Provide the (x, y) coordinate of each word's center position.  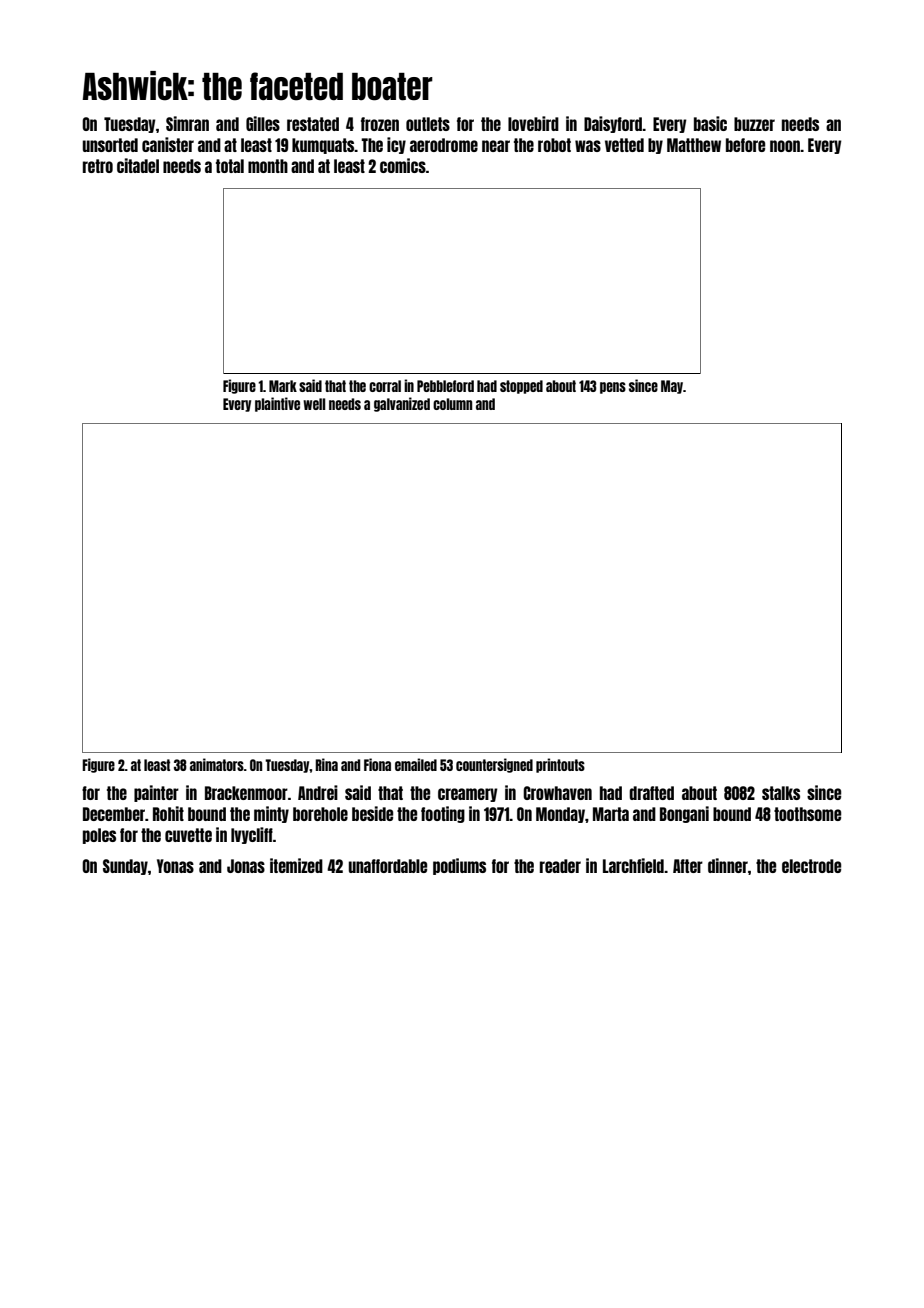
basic (710, 123)
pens (613, 388)
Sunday (125, 867)
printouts (560, 765)
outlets (428, 124)
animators (217, 764)
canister (168, 144)
